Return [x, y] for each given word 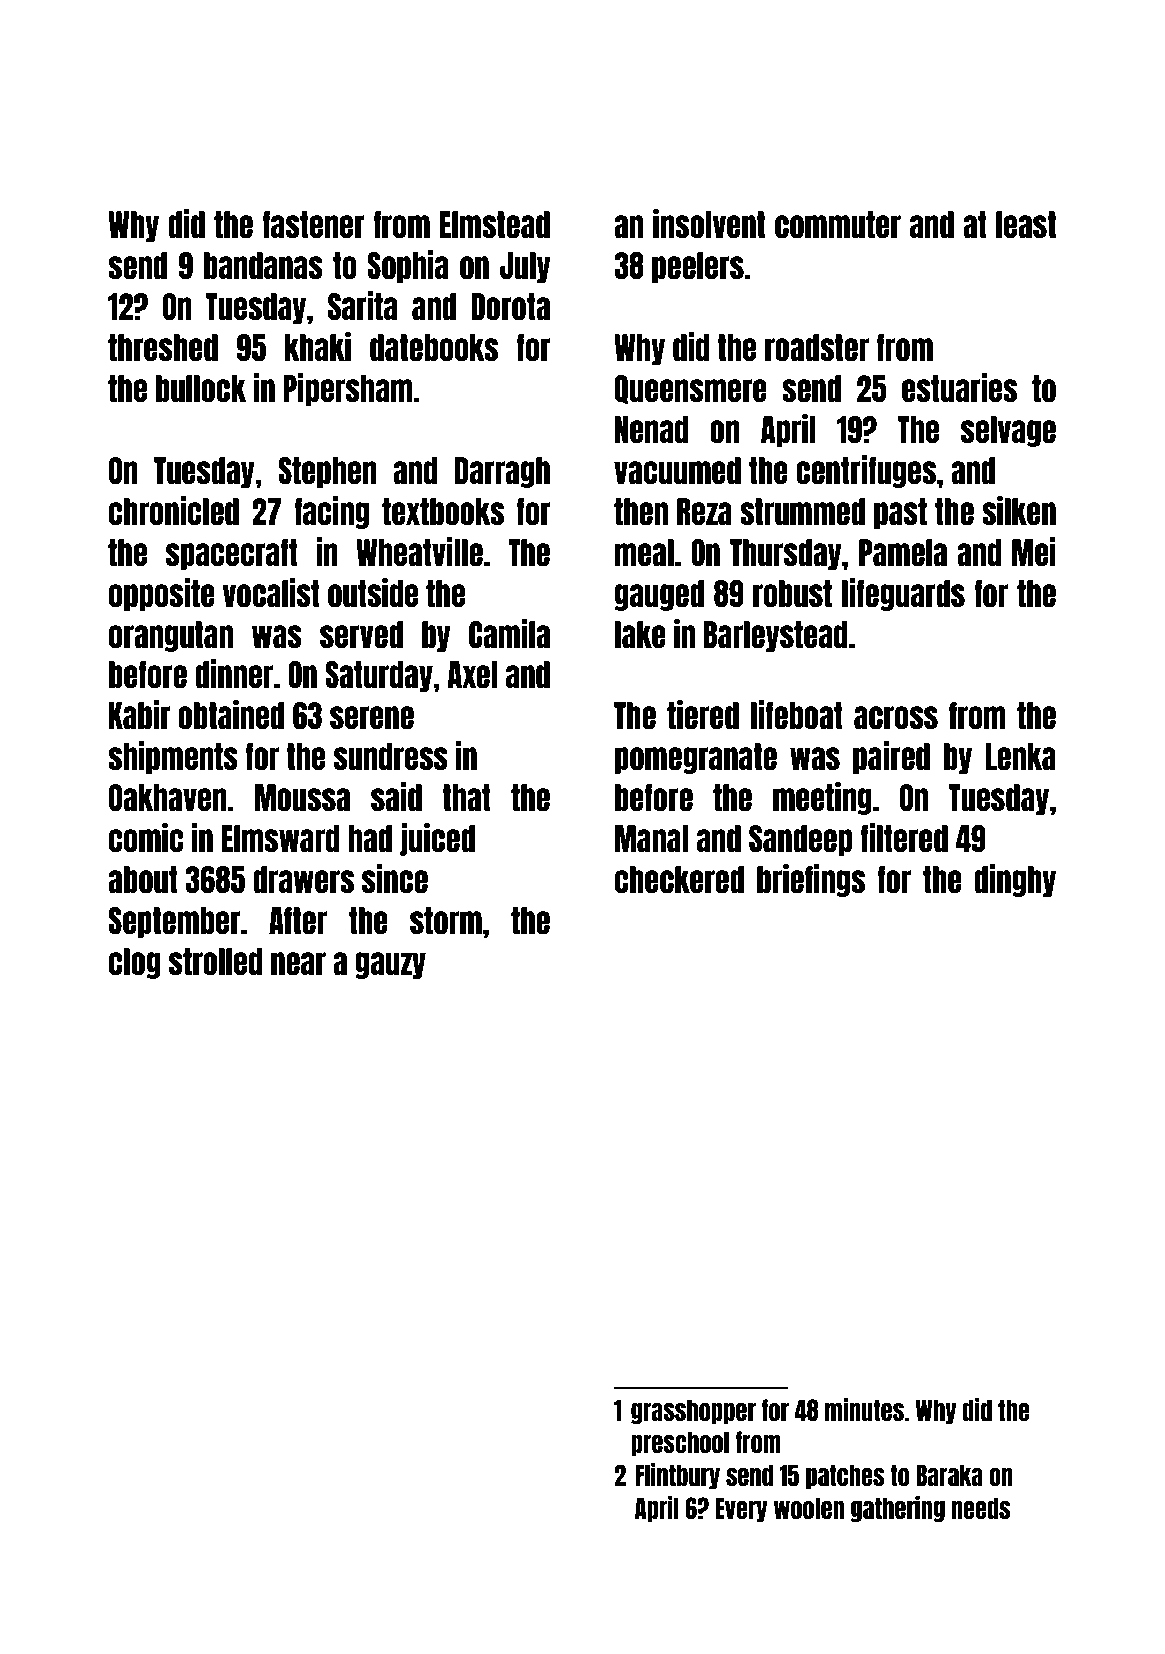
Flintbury [677, 1476]
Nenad [652, 429]
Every [741, 1509]
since [395, 879]
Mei [1034, 551]
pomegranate [696, 758]
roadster [817, 348]
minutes [864, 1409]
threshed [163, 347]
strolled [216, 962]
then [641, 511]
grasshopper [693, 1411]
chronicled [174, 511]
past [900, 513]
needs [981, 1508]
